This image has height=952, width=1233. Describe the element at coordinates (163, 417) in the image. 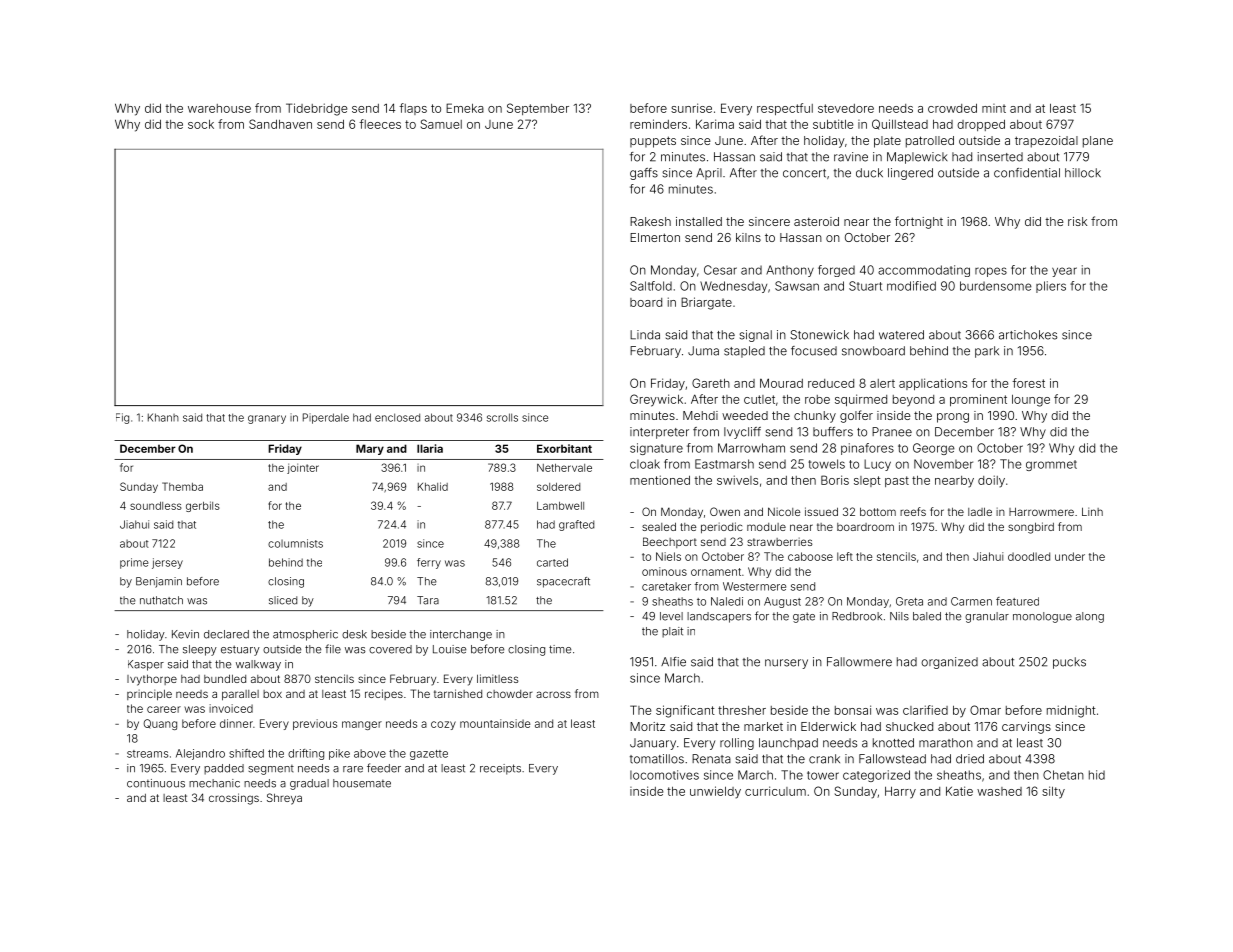

I see `Khanh` at that location.
